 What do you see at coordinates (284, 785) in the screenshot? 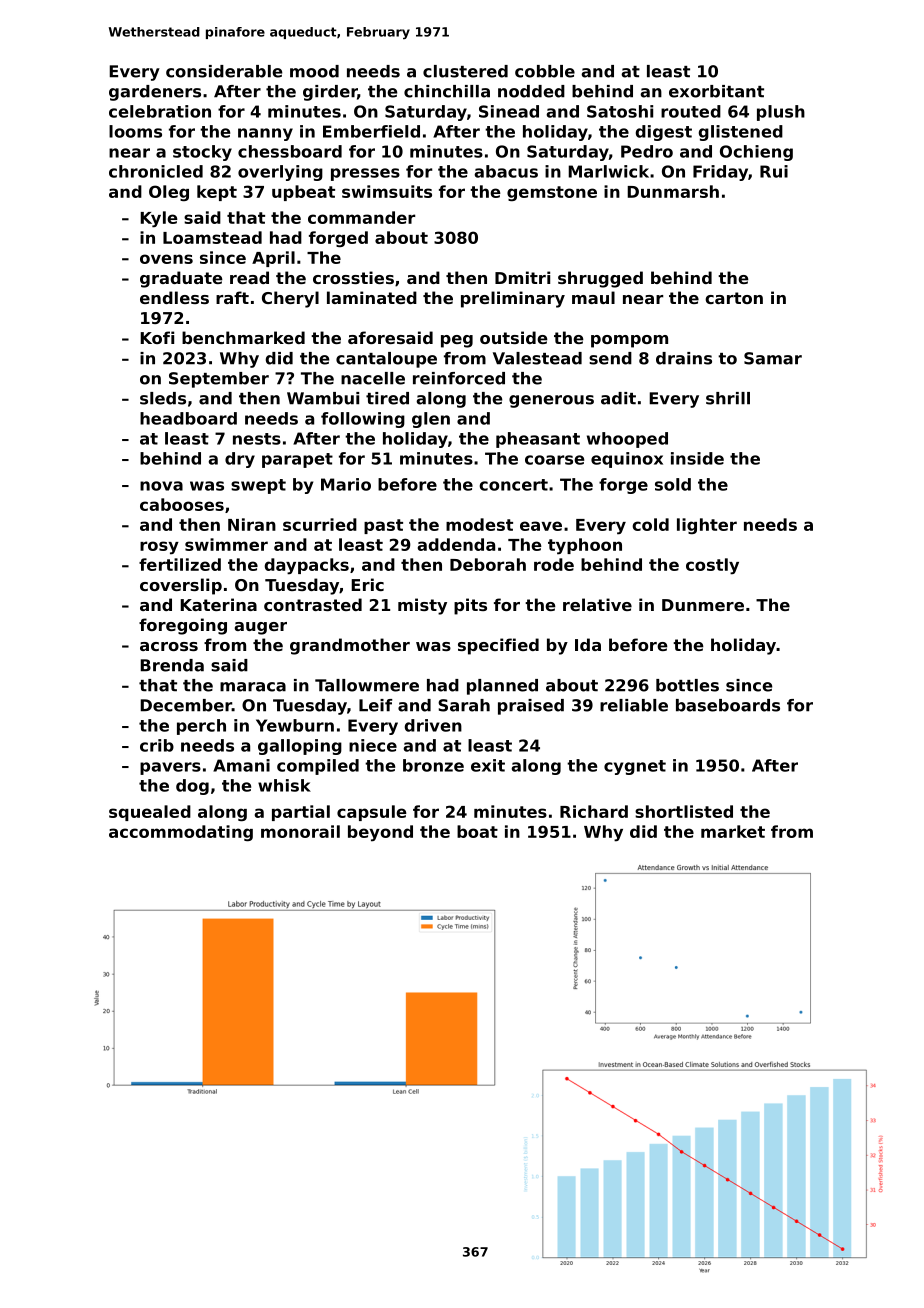
I see `whisk` at bounding box center [284, 785].
